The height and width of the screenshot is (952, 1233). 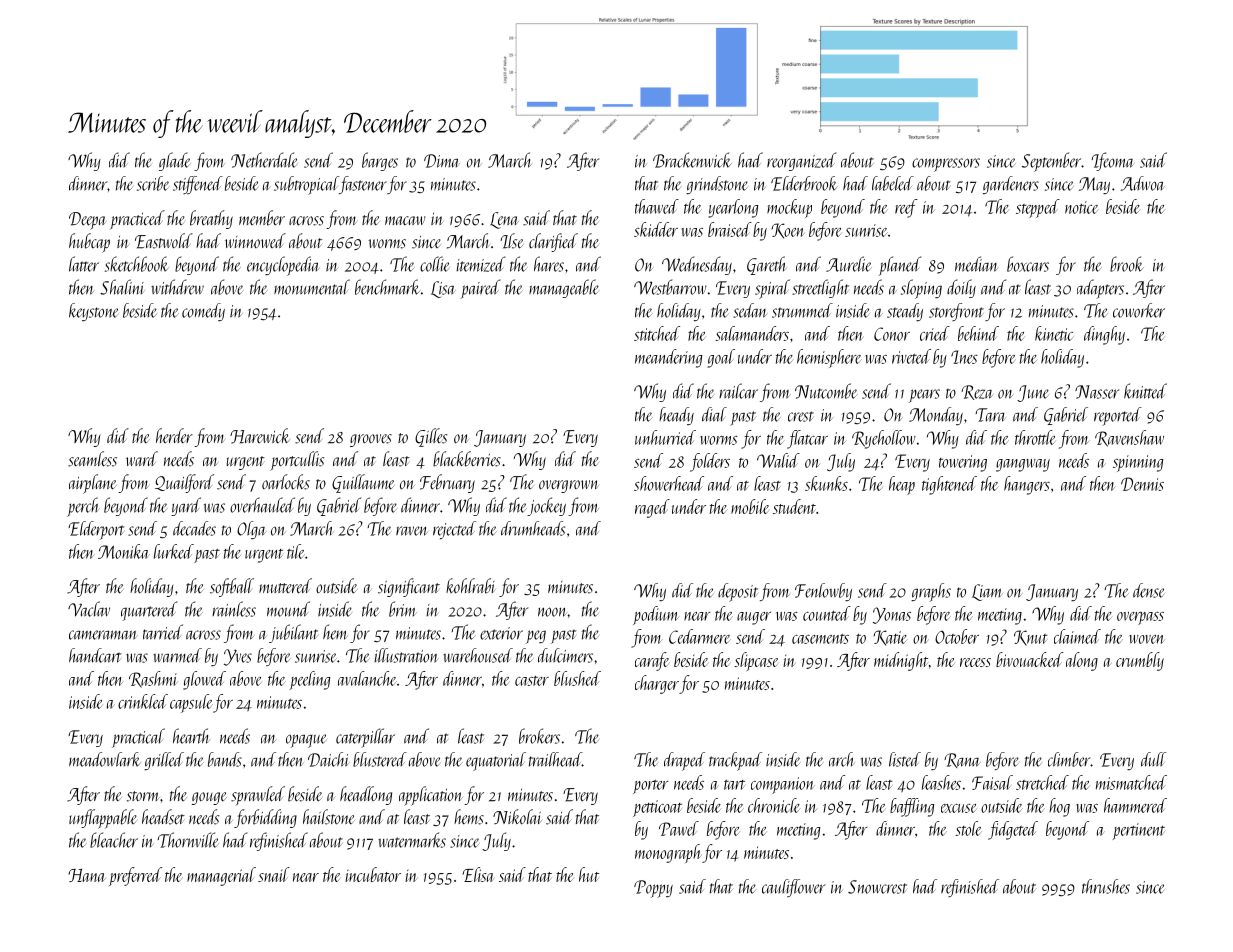 I want to click on clarified, so click(x=553, y=242).
